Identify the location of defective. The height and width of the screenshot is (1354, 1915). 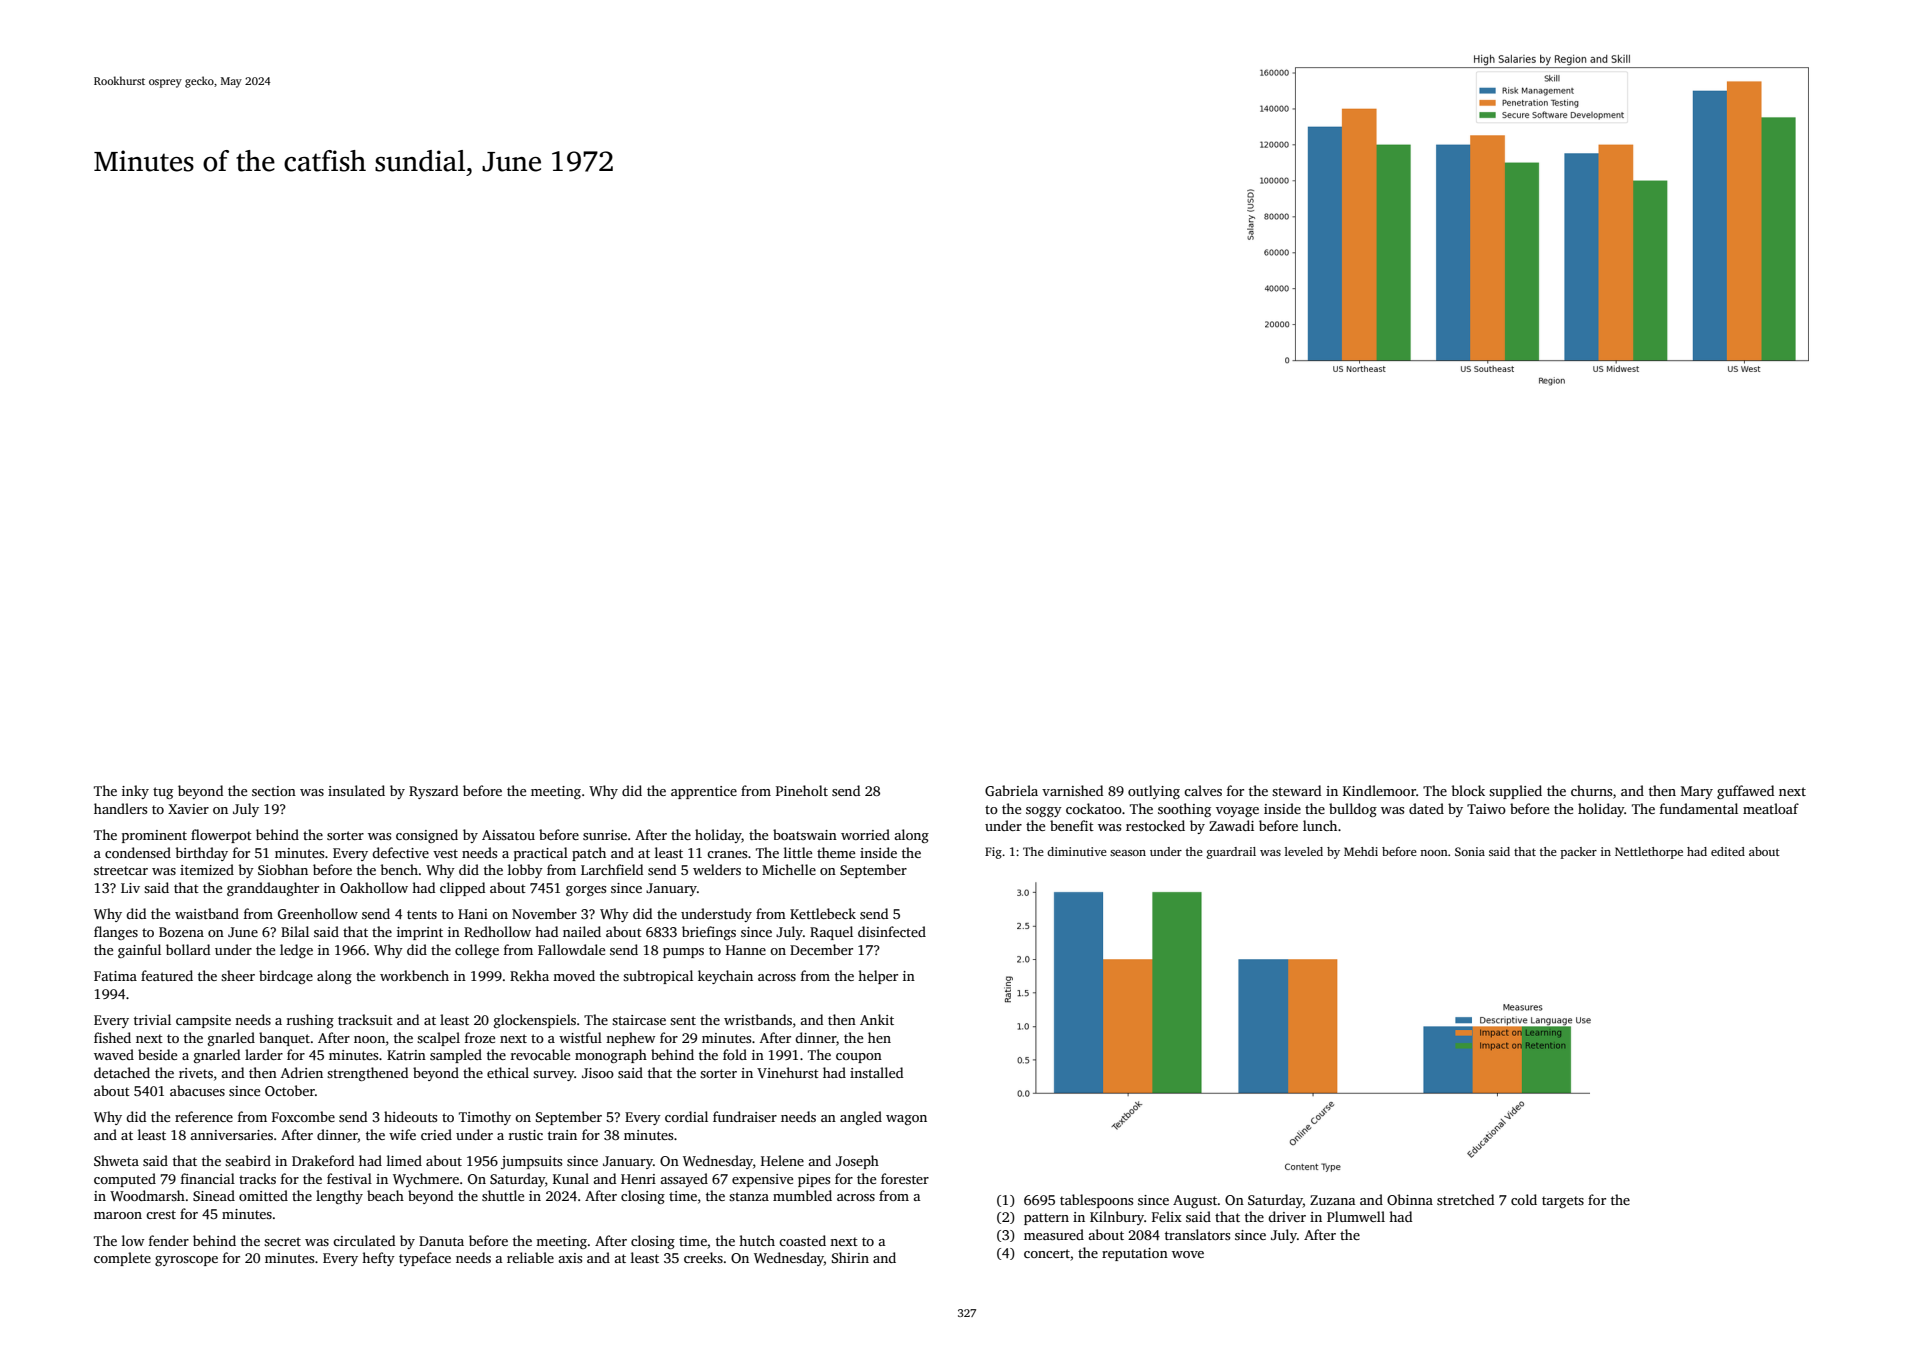
(400, 852).
